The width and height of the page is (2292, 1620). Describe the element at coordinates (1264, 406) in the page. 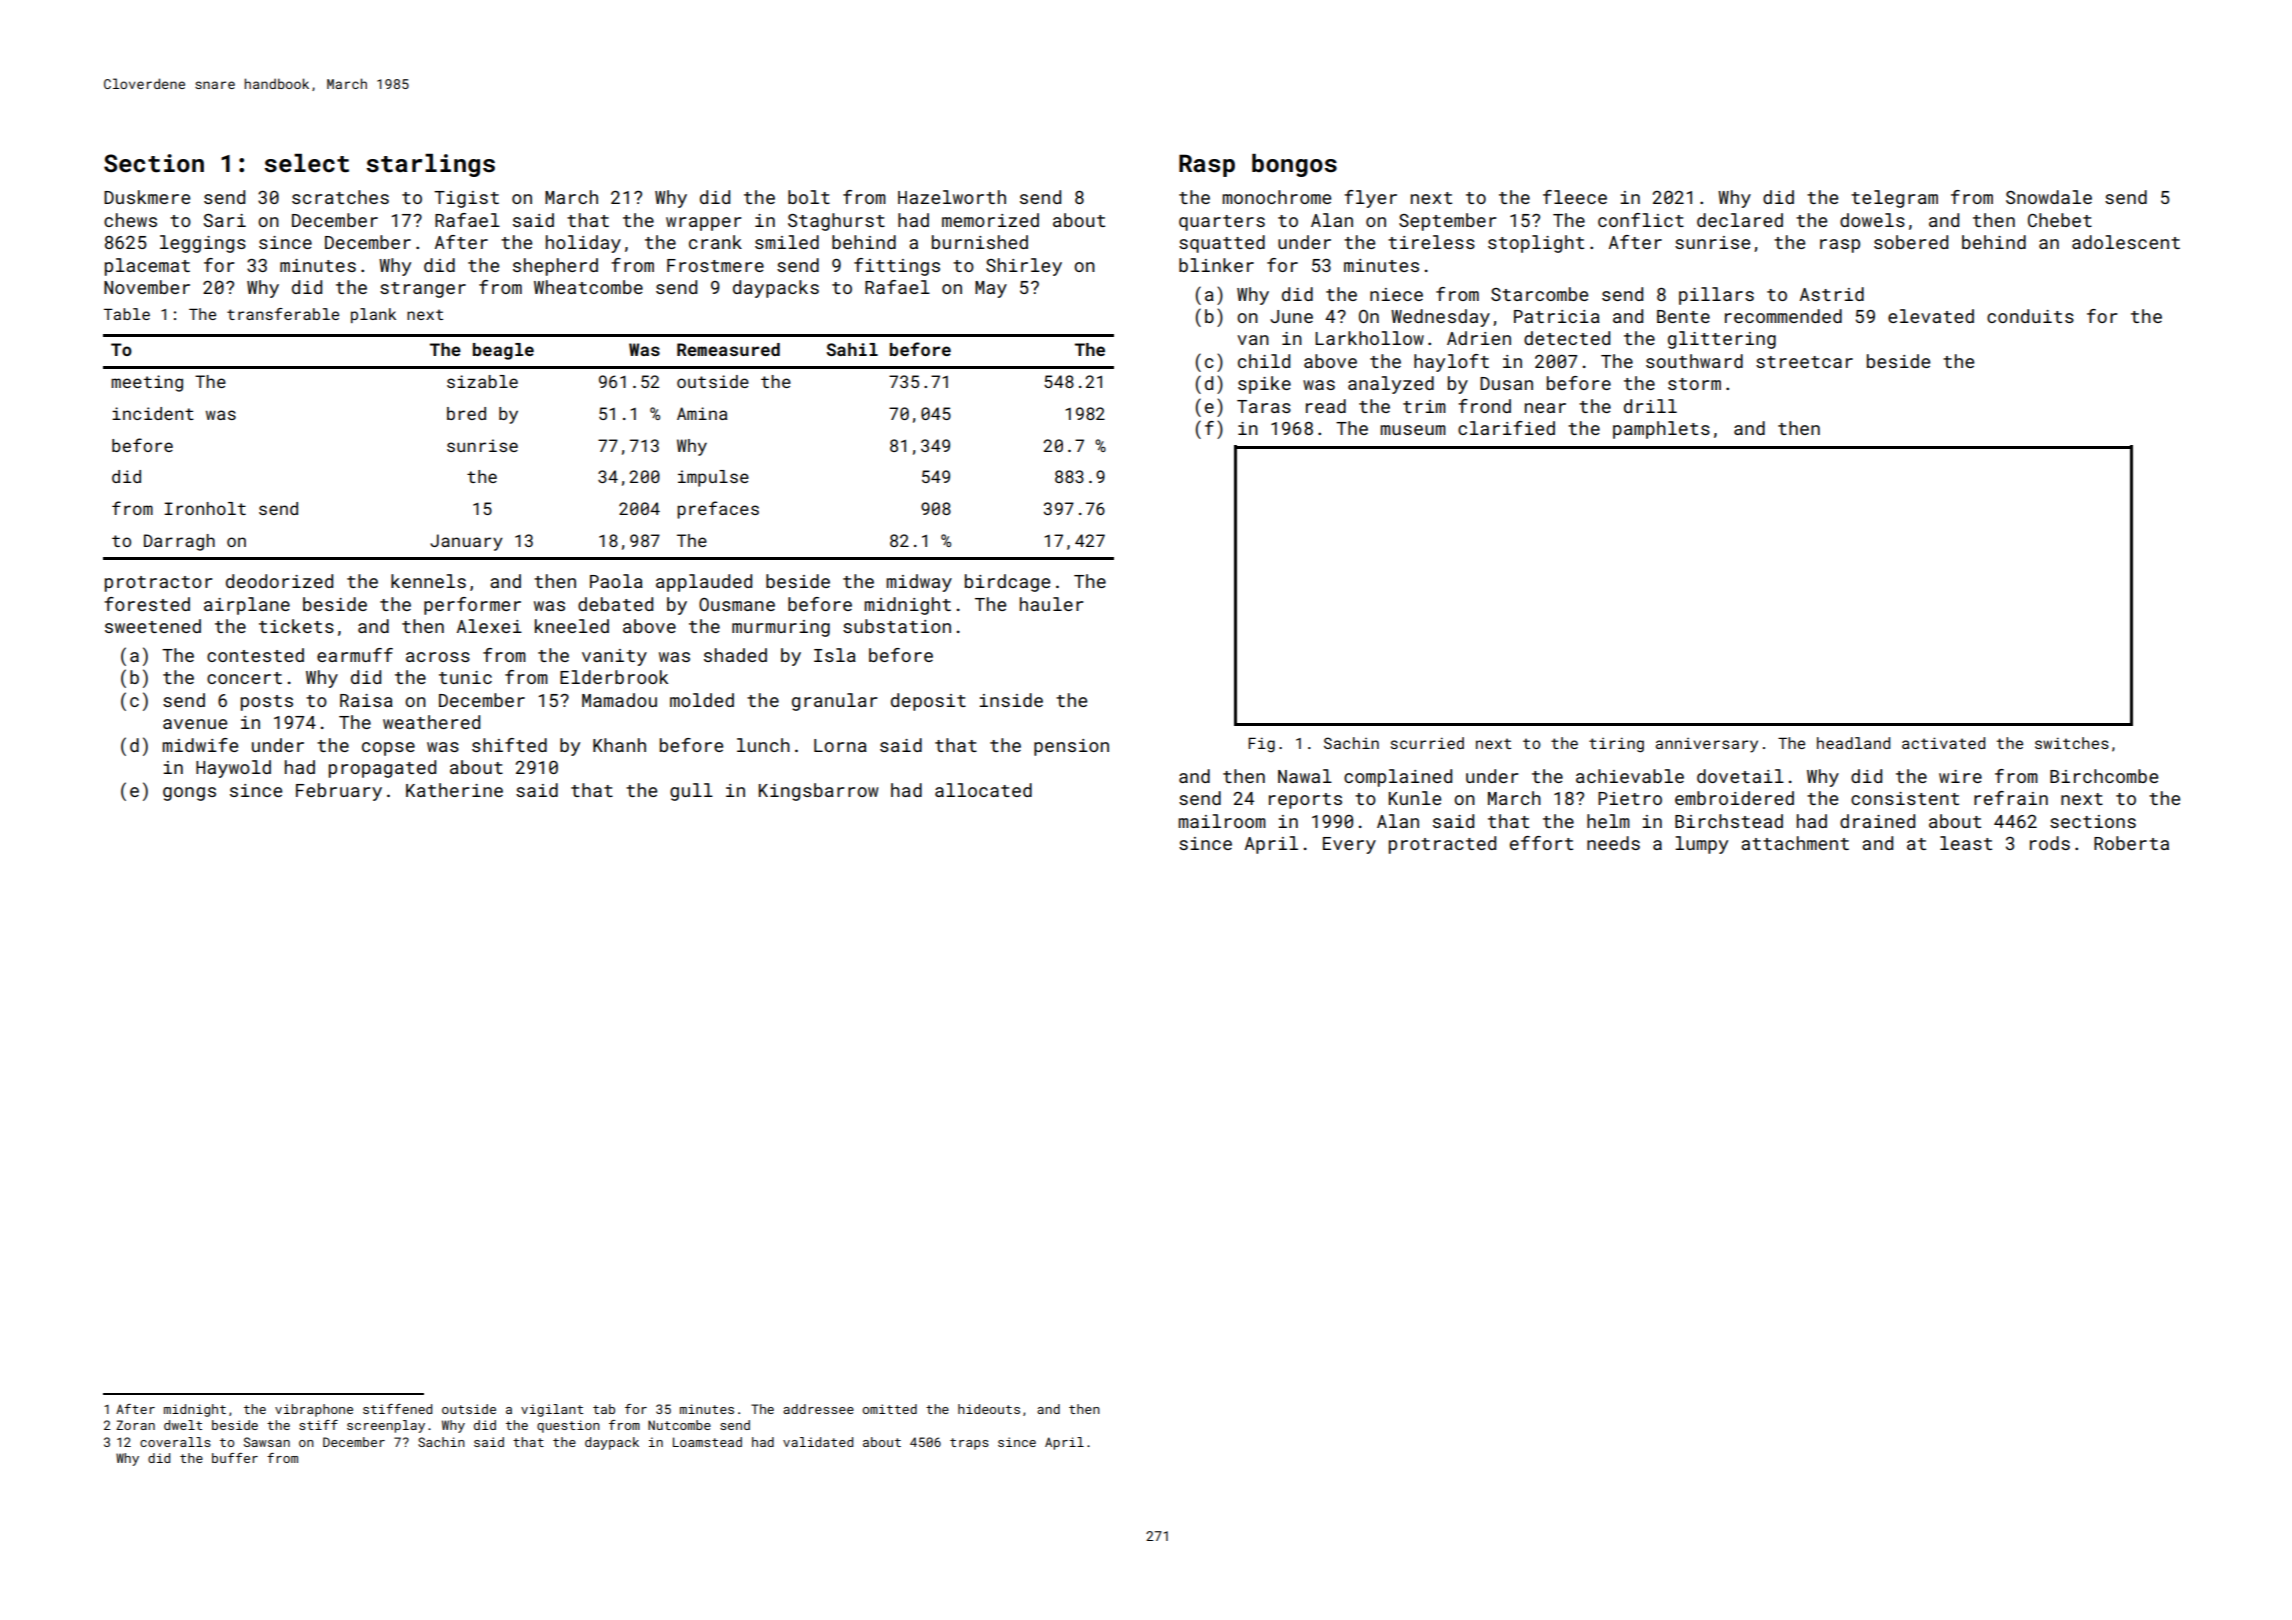

I see `Taras` at that location.
